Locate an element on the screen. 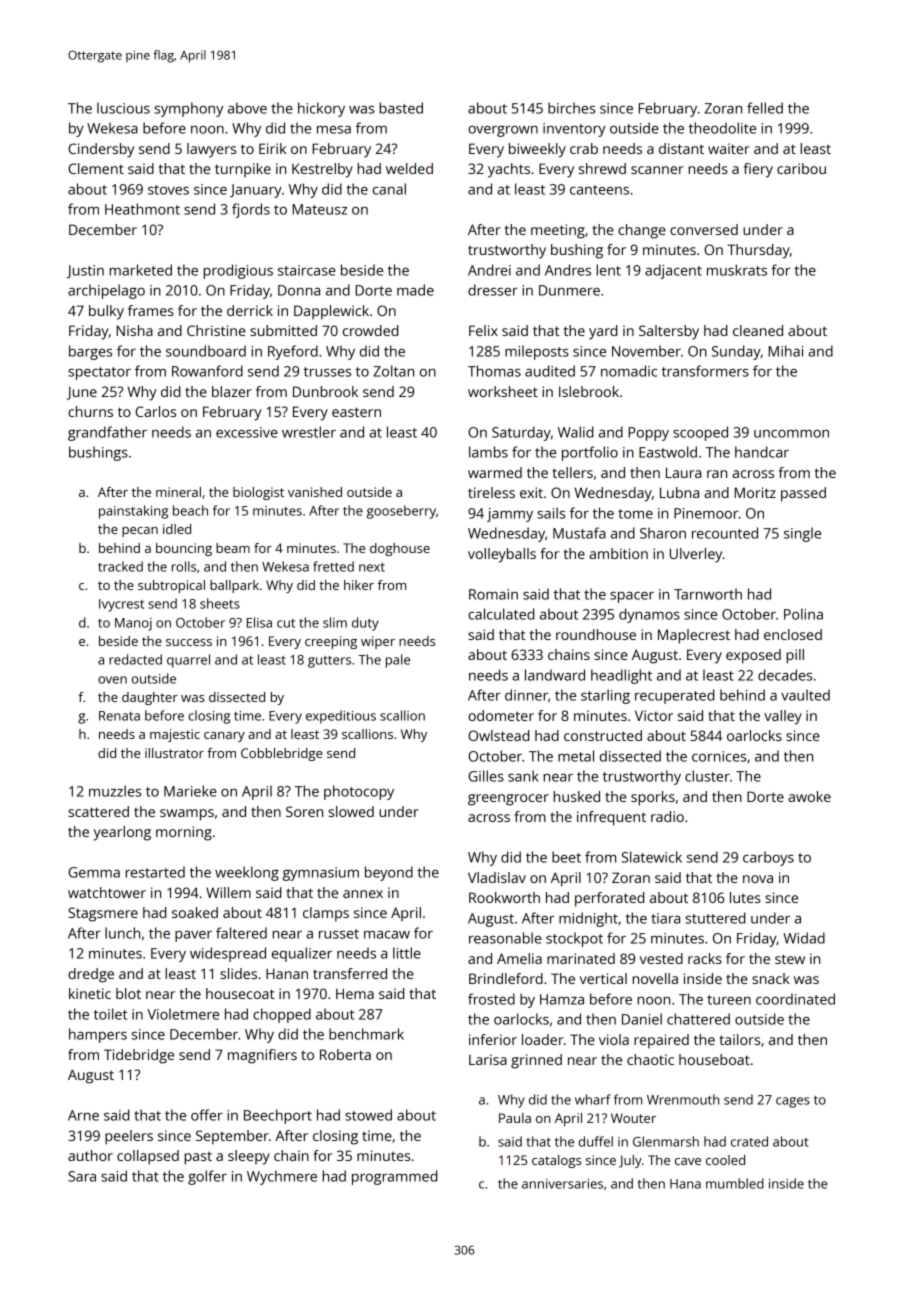 The width and height of the screenshot is (908, 1316). tracked is located at coordinates (120, 566).
